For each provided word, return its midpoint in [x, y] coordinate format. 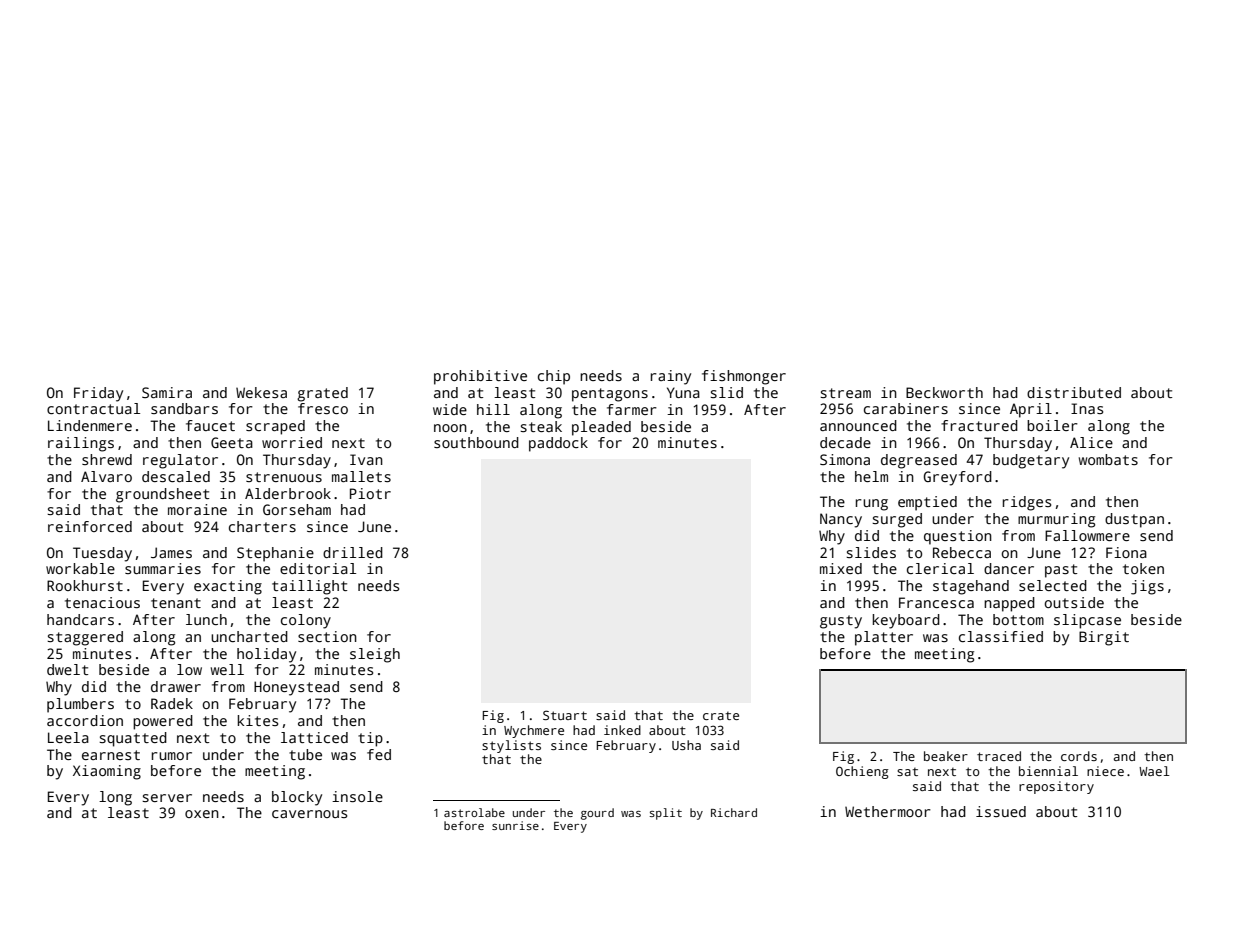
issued [1001, 811]
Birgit [1104, 638]
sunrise [515, 825]
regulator [180, 461]
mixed [841, 568]
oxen [202, 814]
